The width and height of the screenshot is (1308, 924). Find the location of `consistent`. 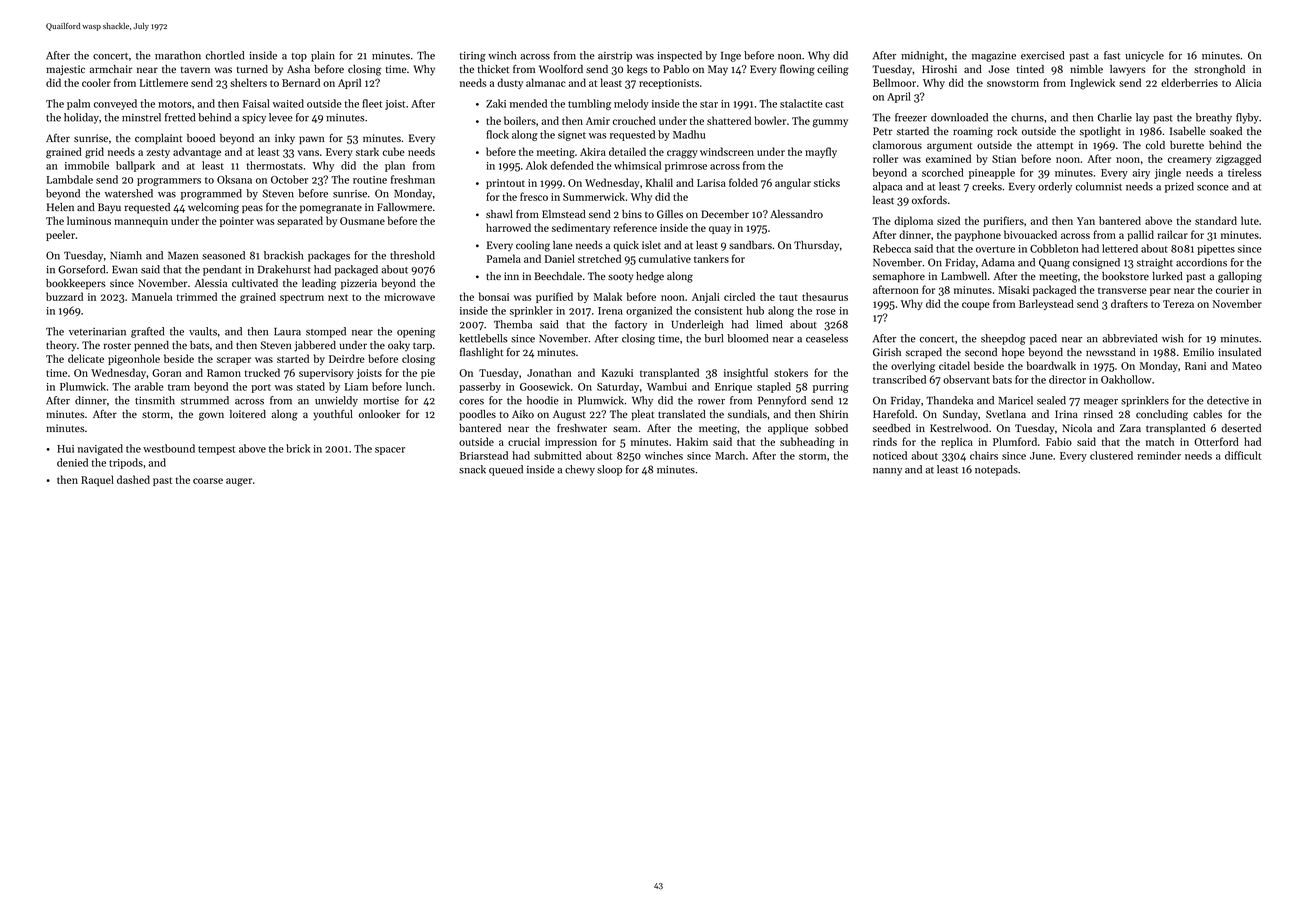

consistent is located at coordinates (718, 311).
